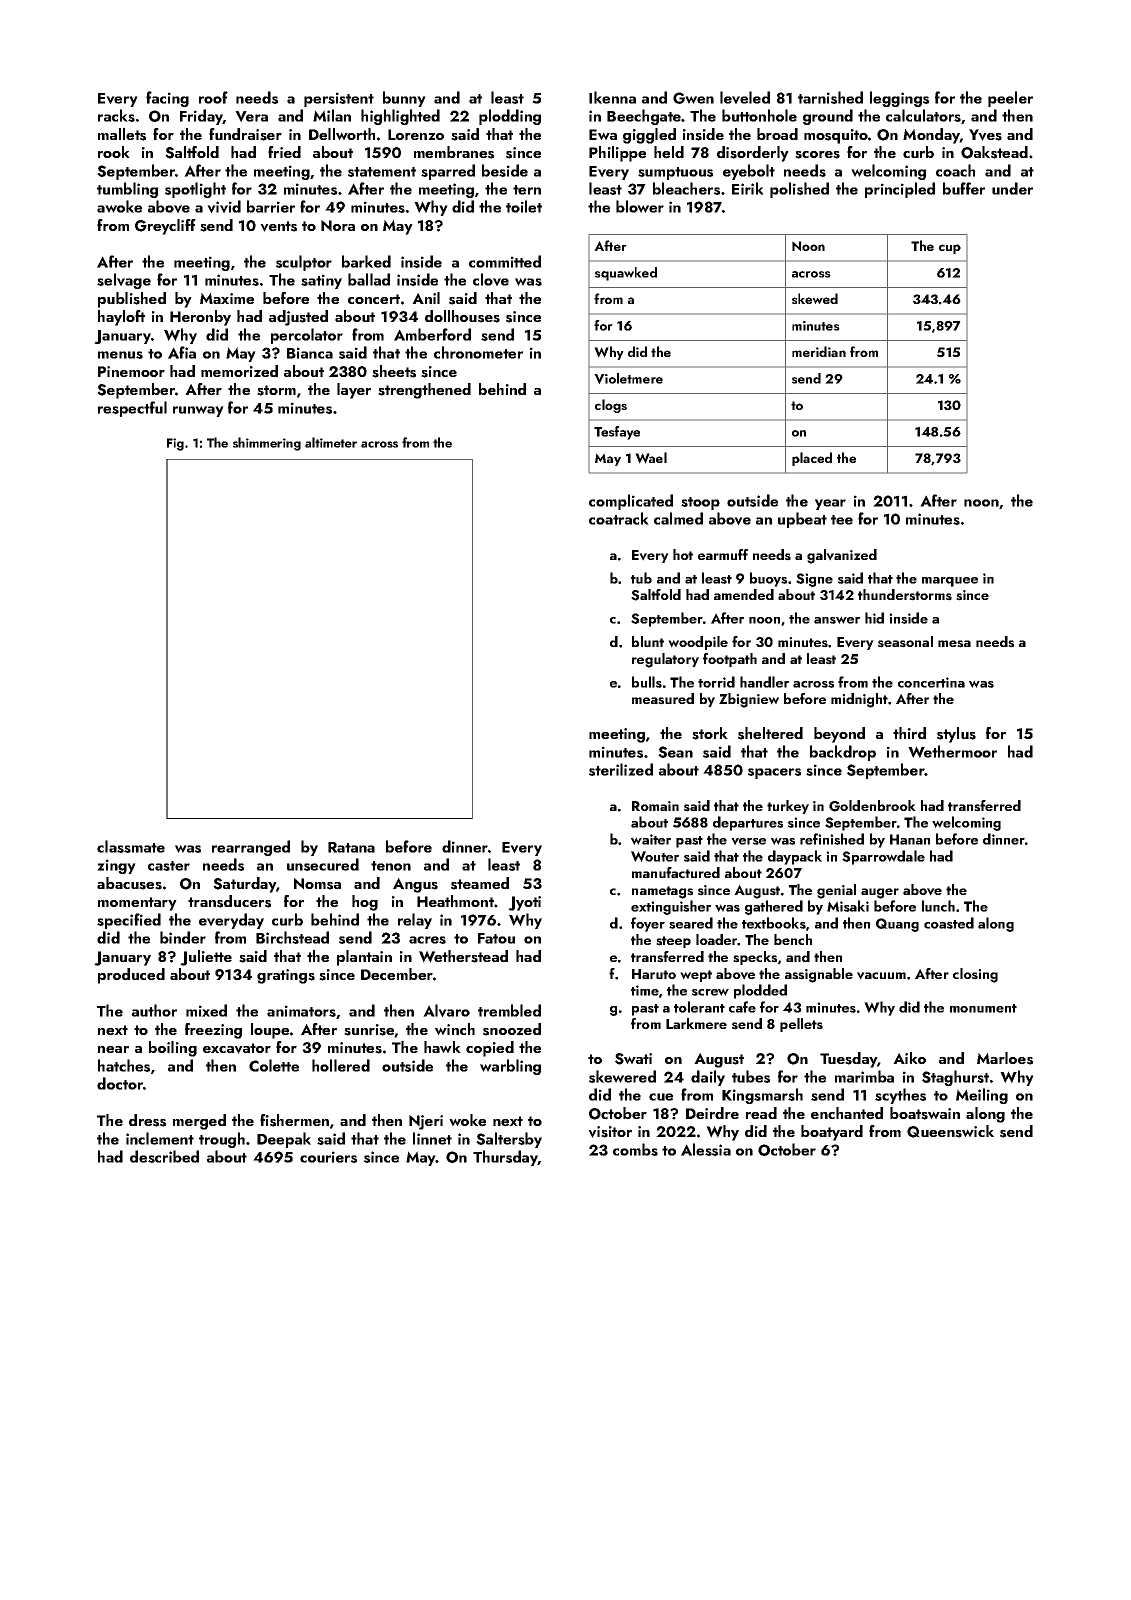 The image size is (1131, 1600). I want to click on third, so click(909, 733).
